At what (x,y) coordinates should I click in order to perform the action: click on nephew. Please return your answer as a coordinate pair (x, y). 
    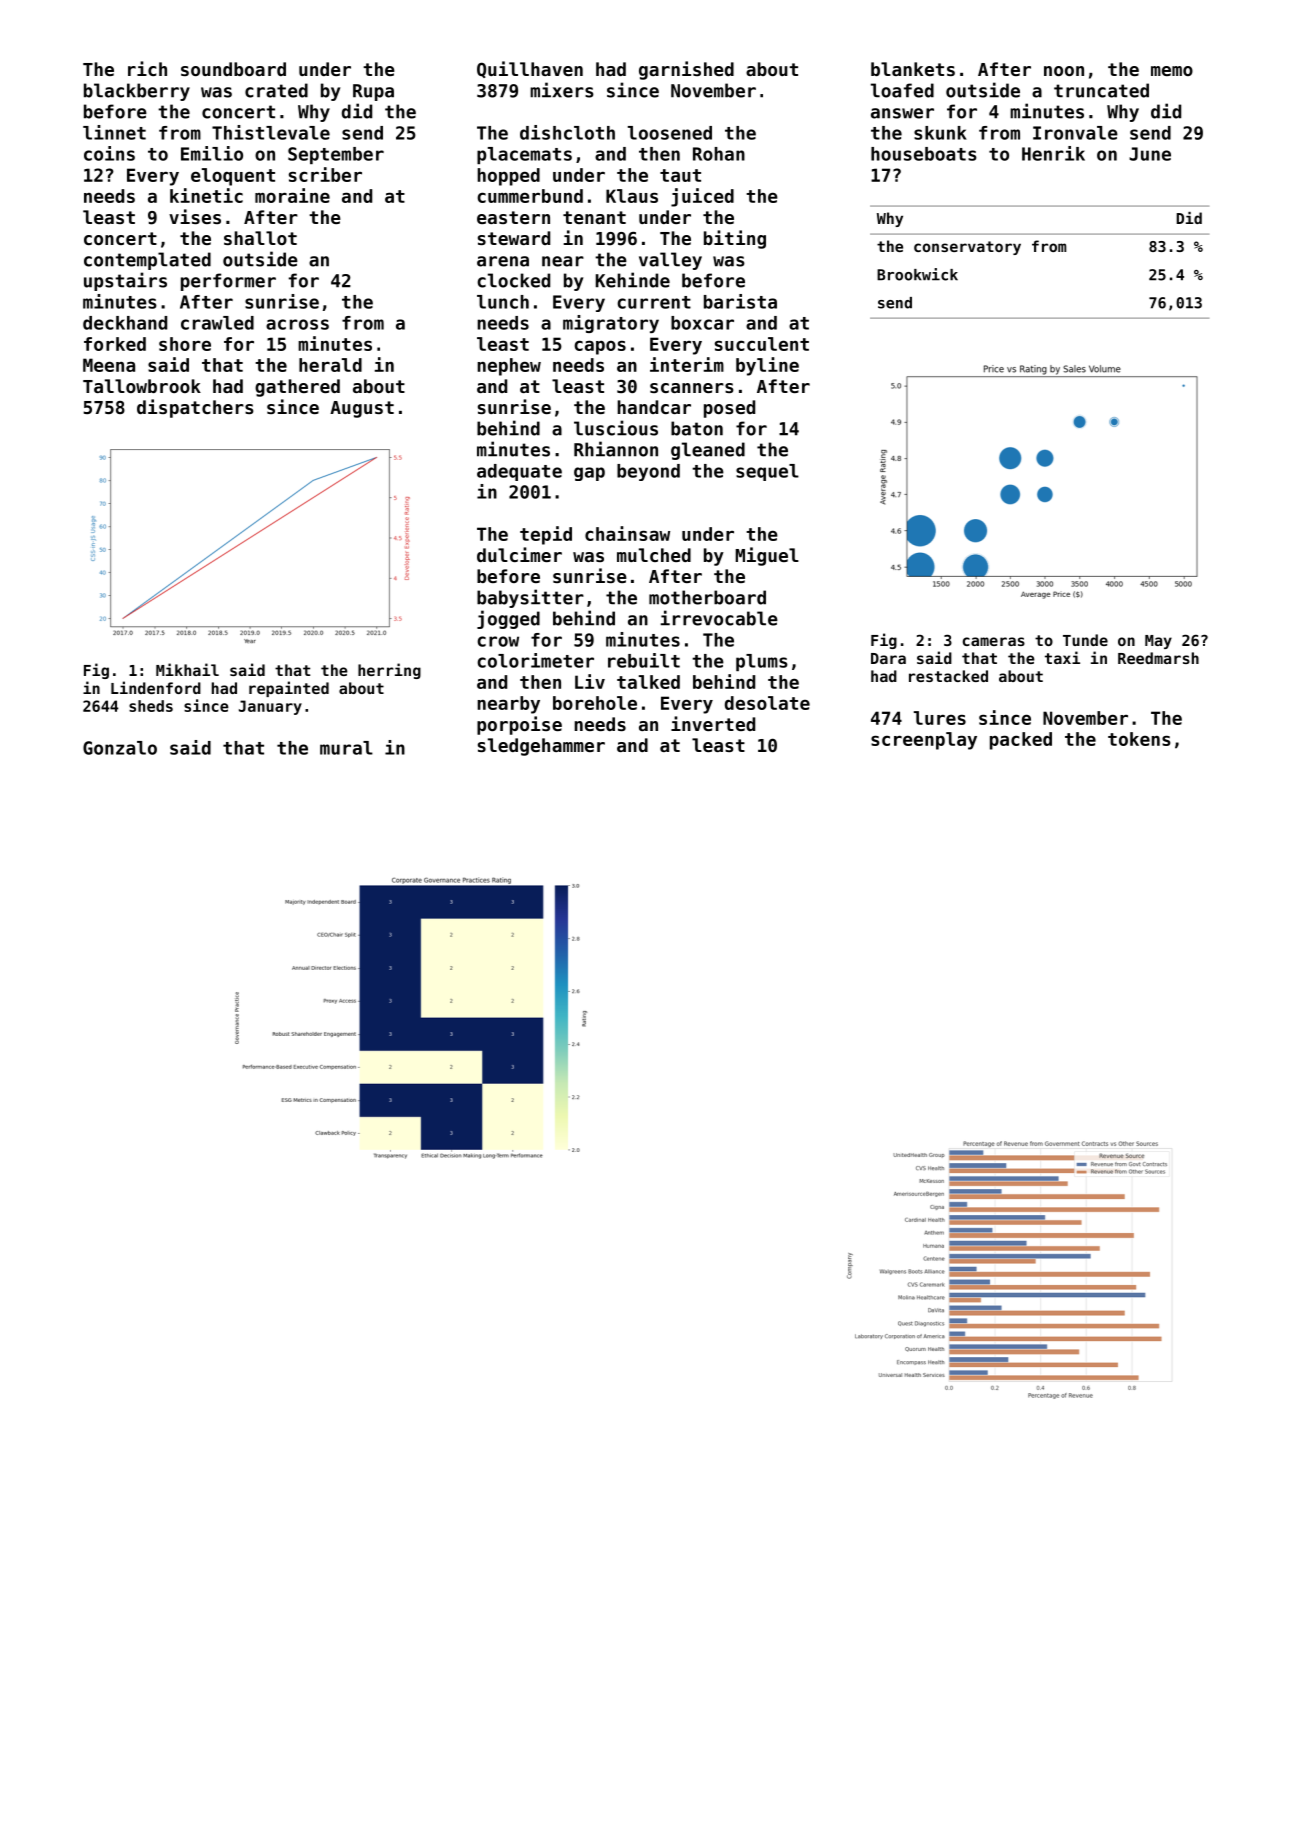
    Looking at the image, I should click on (509, 367).
